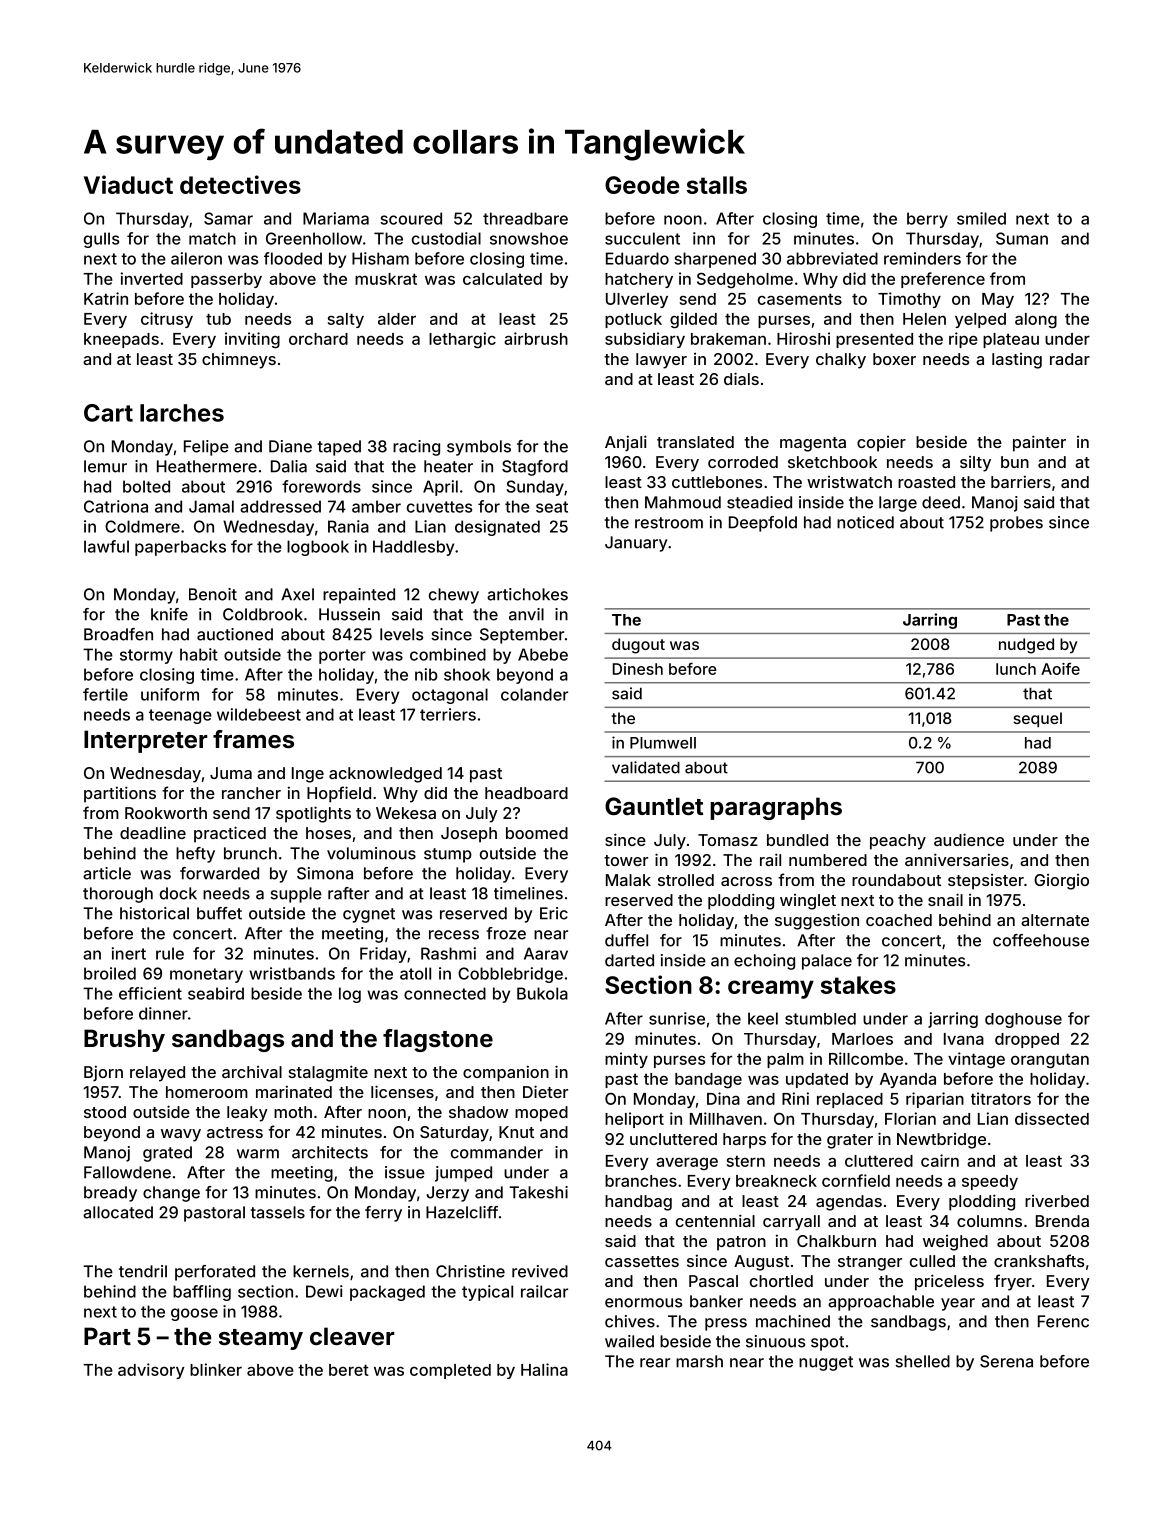 The height and width of the screenshot is (1519, 1173). I want to click on beret, so click(349, 1370).
